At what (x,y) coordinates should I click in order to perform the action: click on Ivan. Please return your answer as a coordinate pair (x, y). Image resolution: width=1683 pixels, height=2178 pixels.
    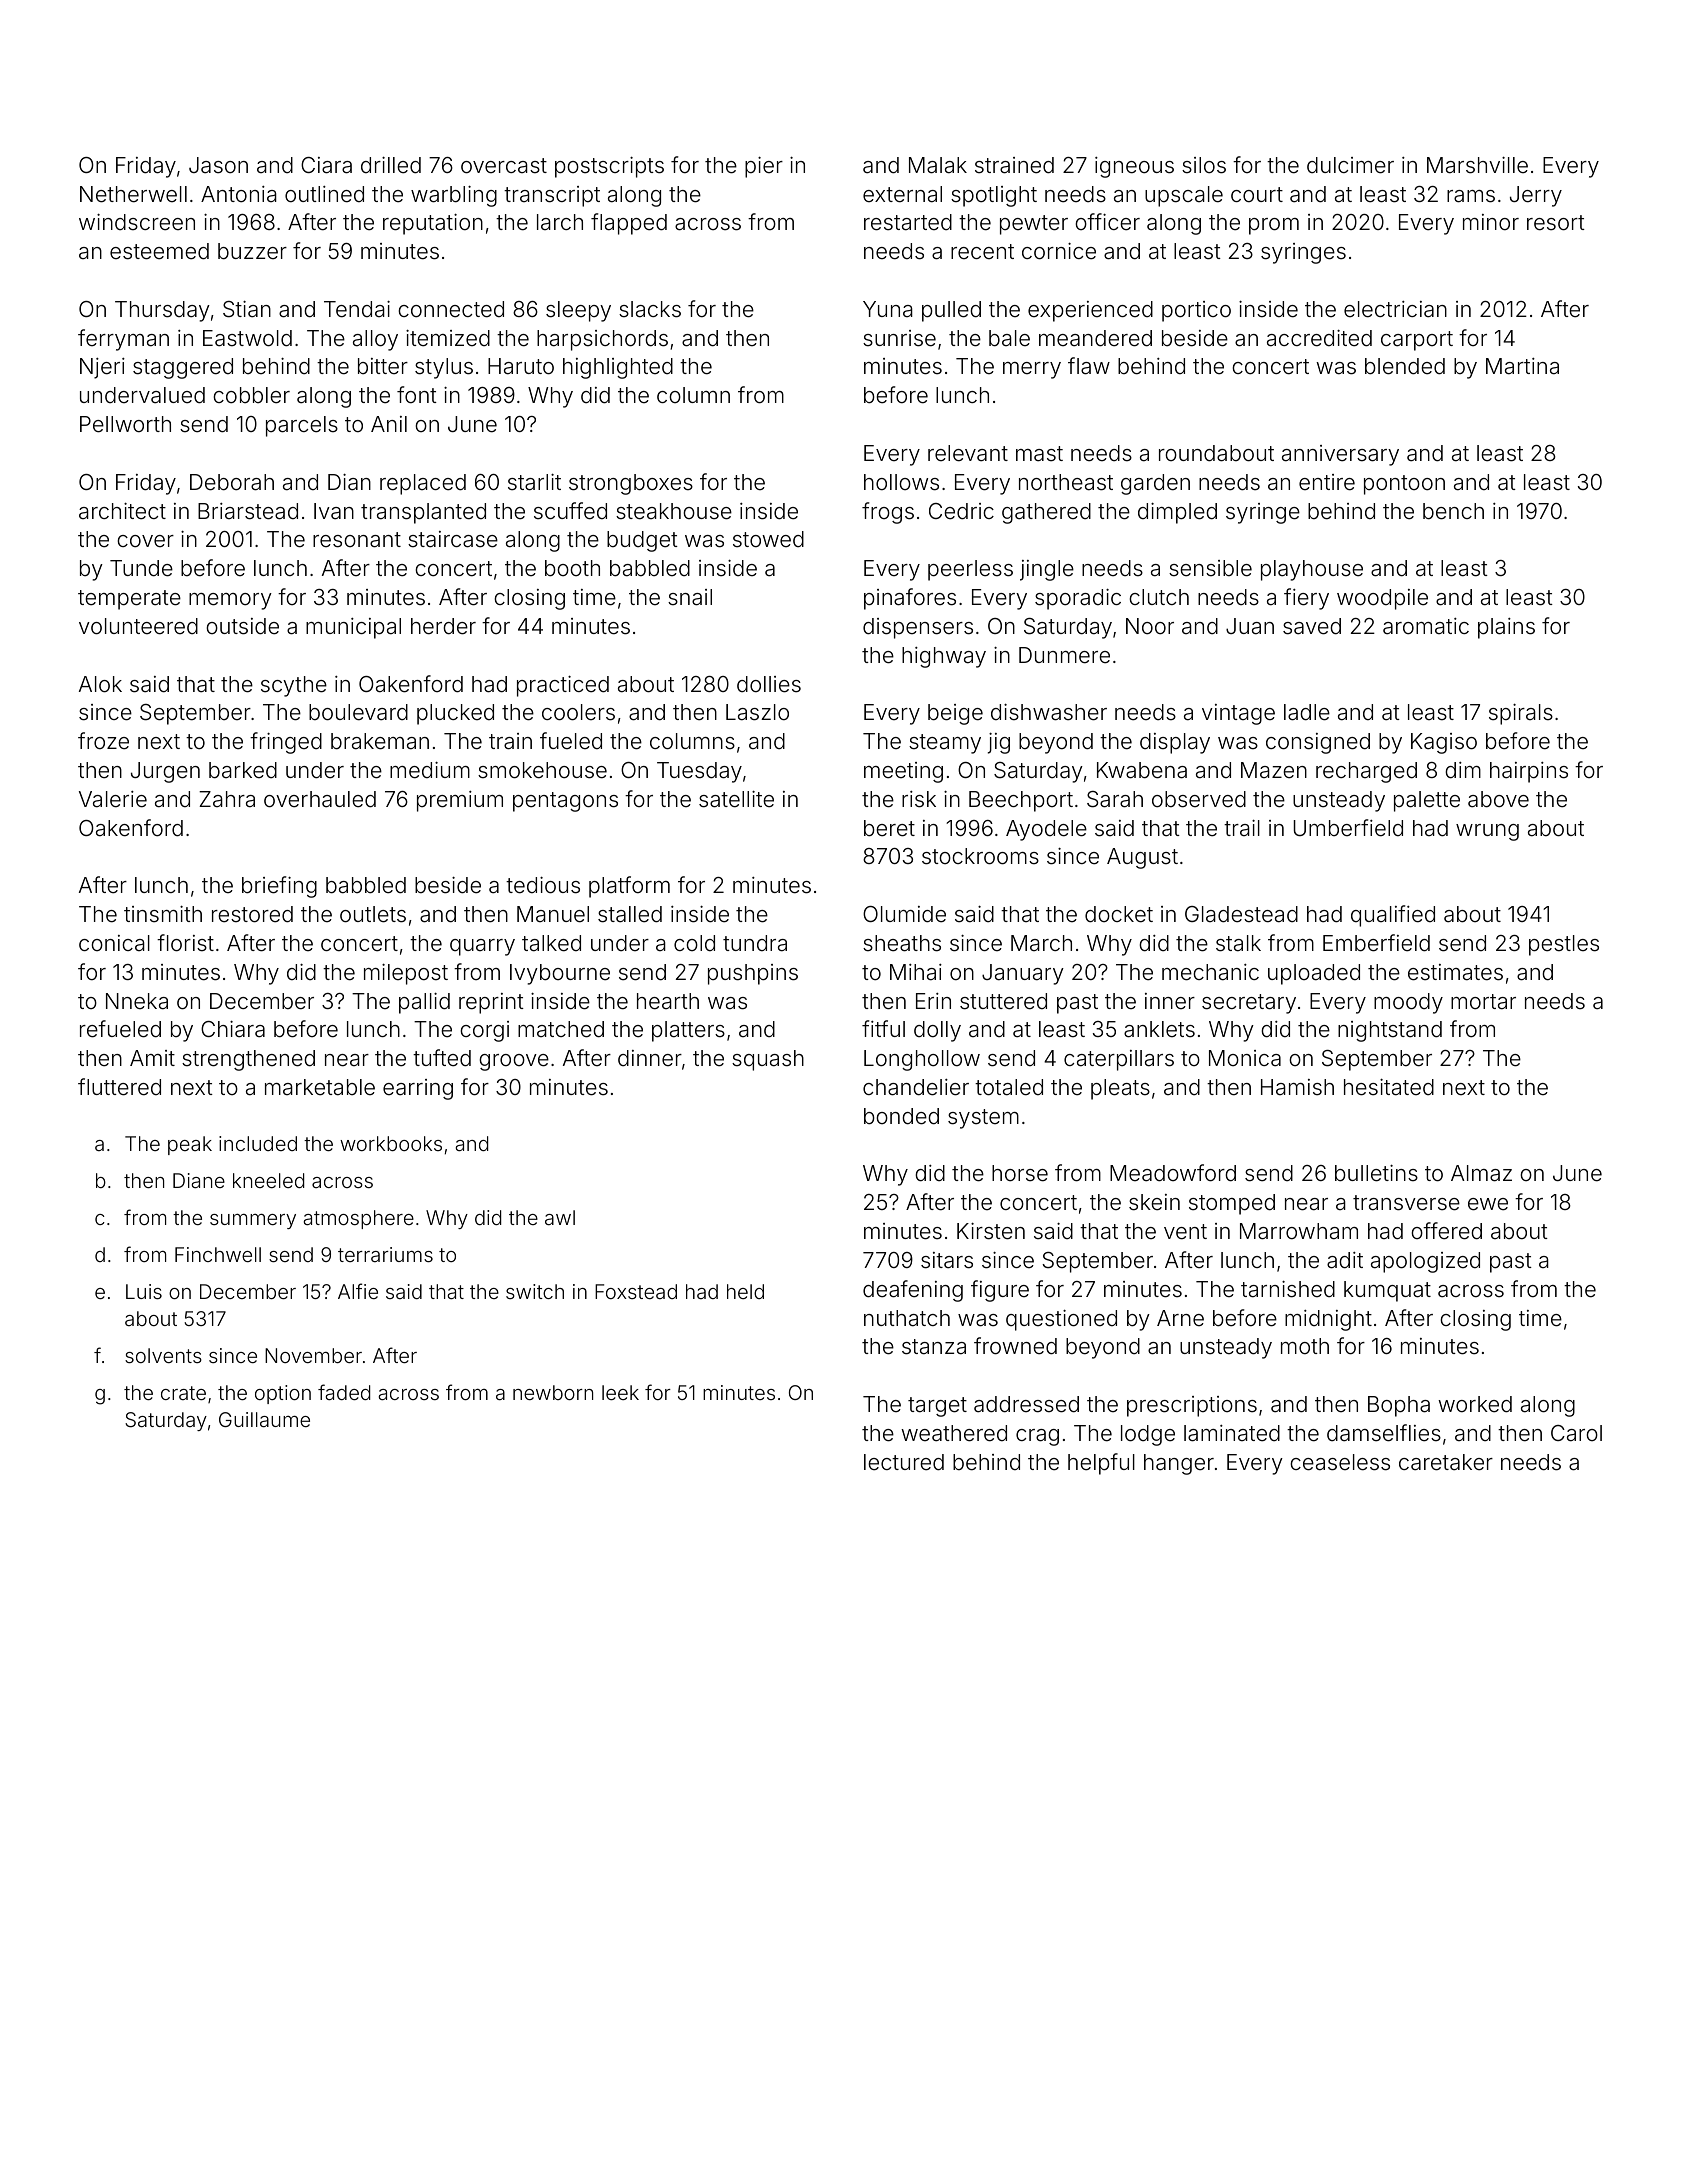
    Looking at the image, I should click on (334, 511).
